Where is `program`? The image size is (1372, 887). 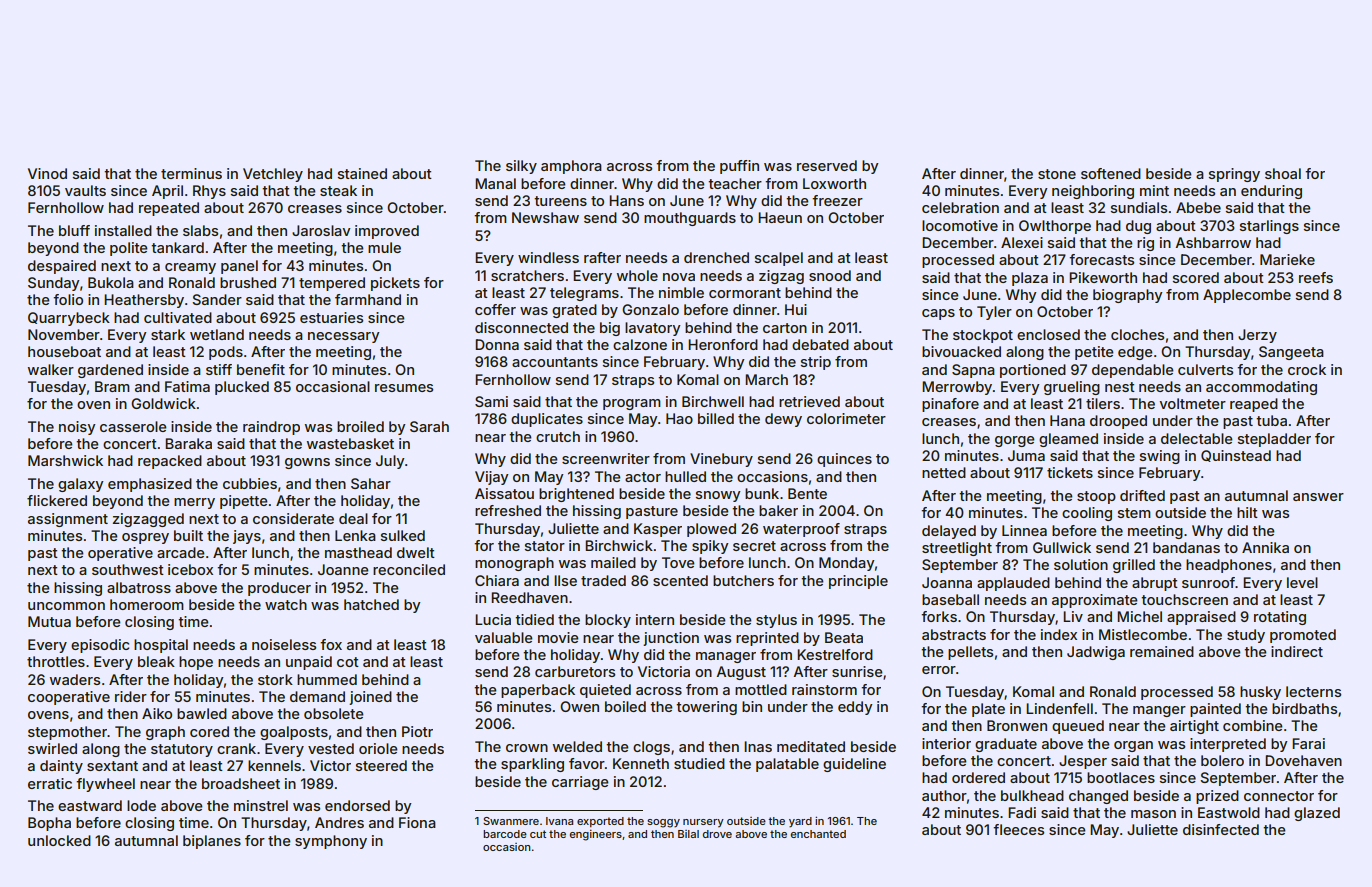
program is located at coordinates (632, 404).
